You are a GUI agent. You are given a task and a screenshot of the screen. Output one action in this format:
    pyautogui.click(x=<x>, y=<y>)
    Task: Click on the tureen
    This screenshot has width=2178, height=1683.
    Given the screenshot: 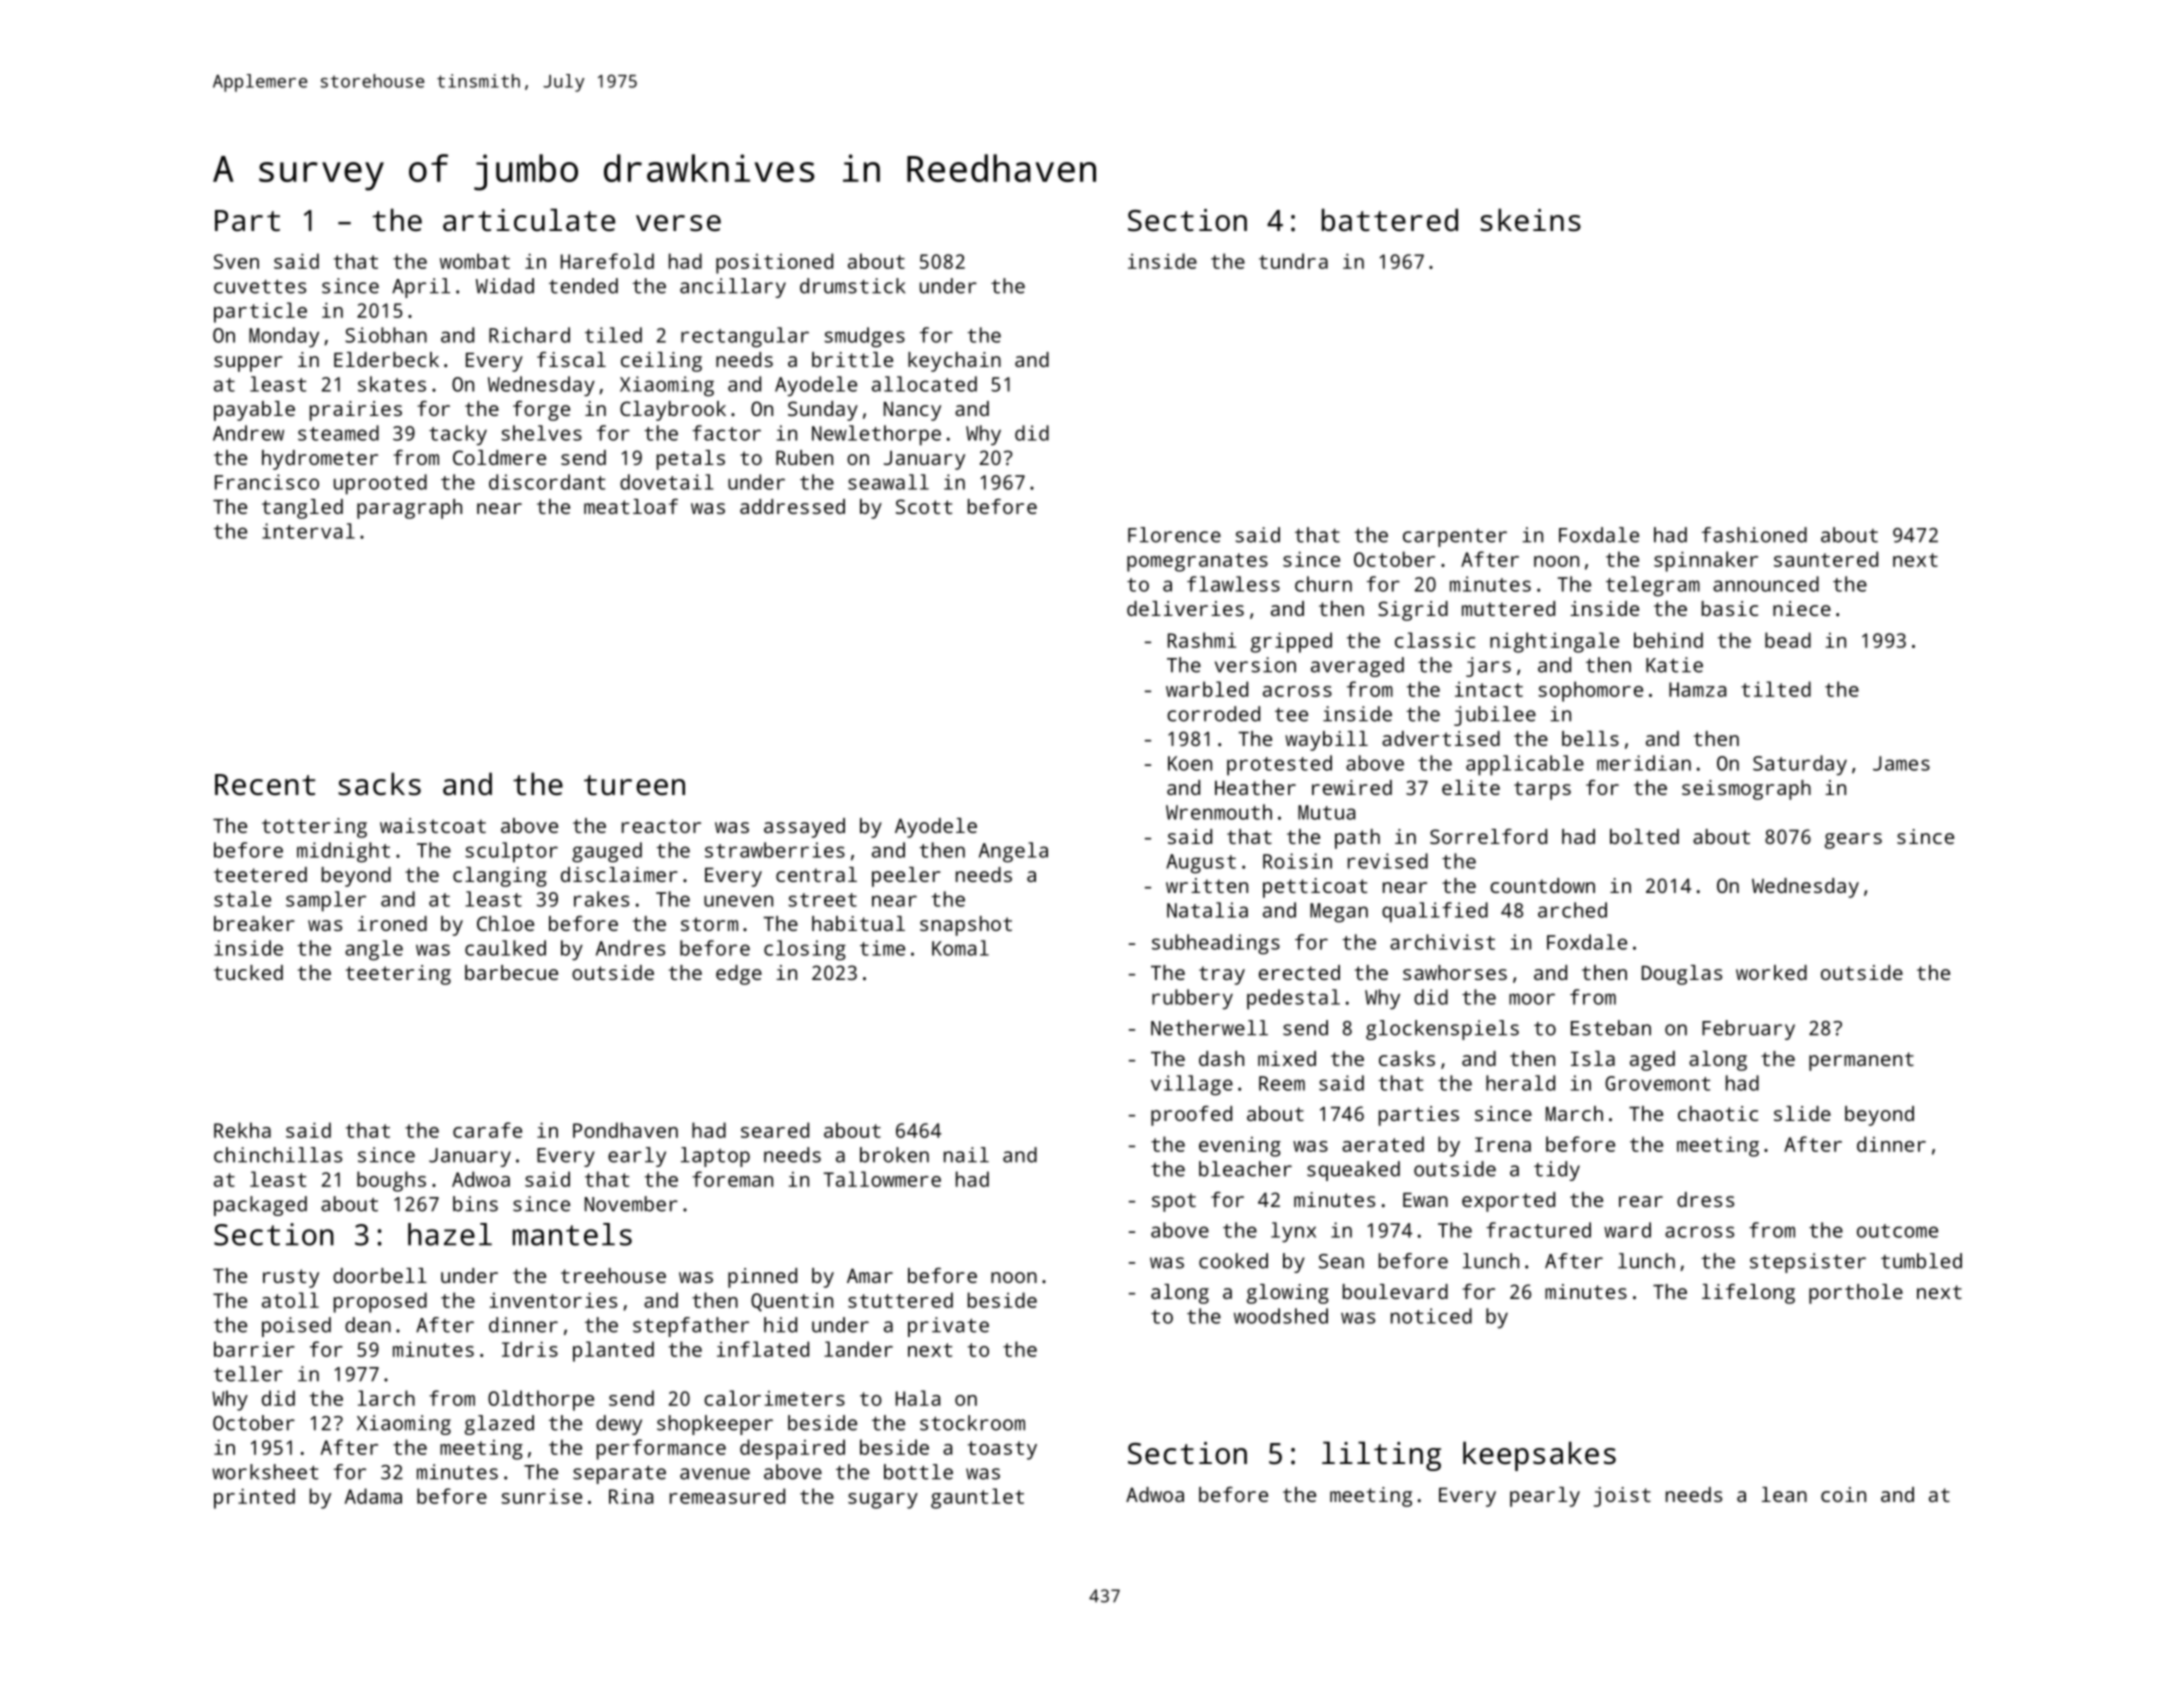 What is the action you would take?
    pyautogui.click(x=634, y=785)
